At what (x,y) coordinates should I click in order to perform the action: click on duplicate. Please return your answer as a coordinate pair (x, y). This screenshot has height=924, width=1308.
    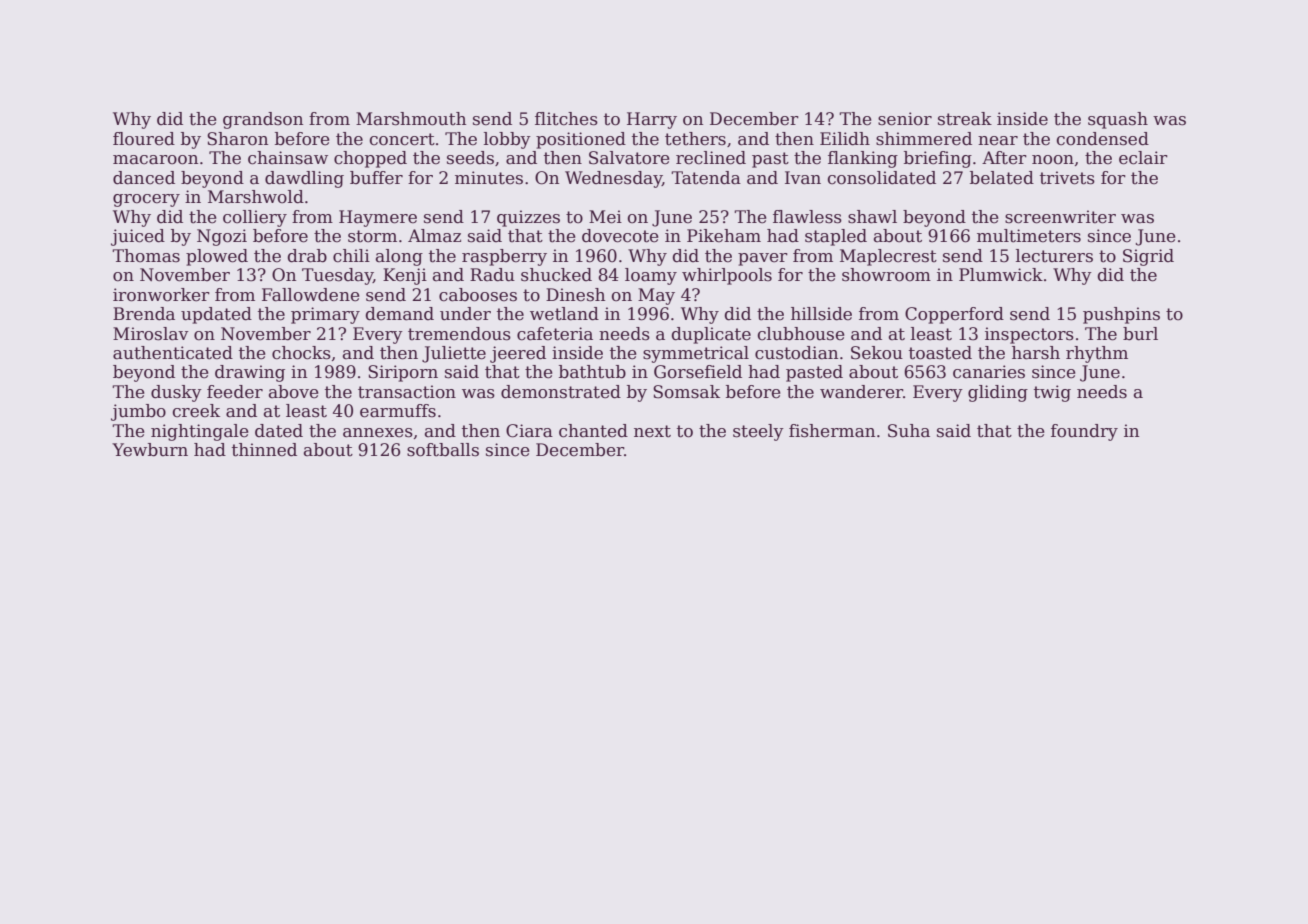
    Looking at the image, I should click on (711, 335).
